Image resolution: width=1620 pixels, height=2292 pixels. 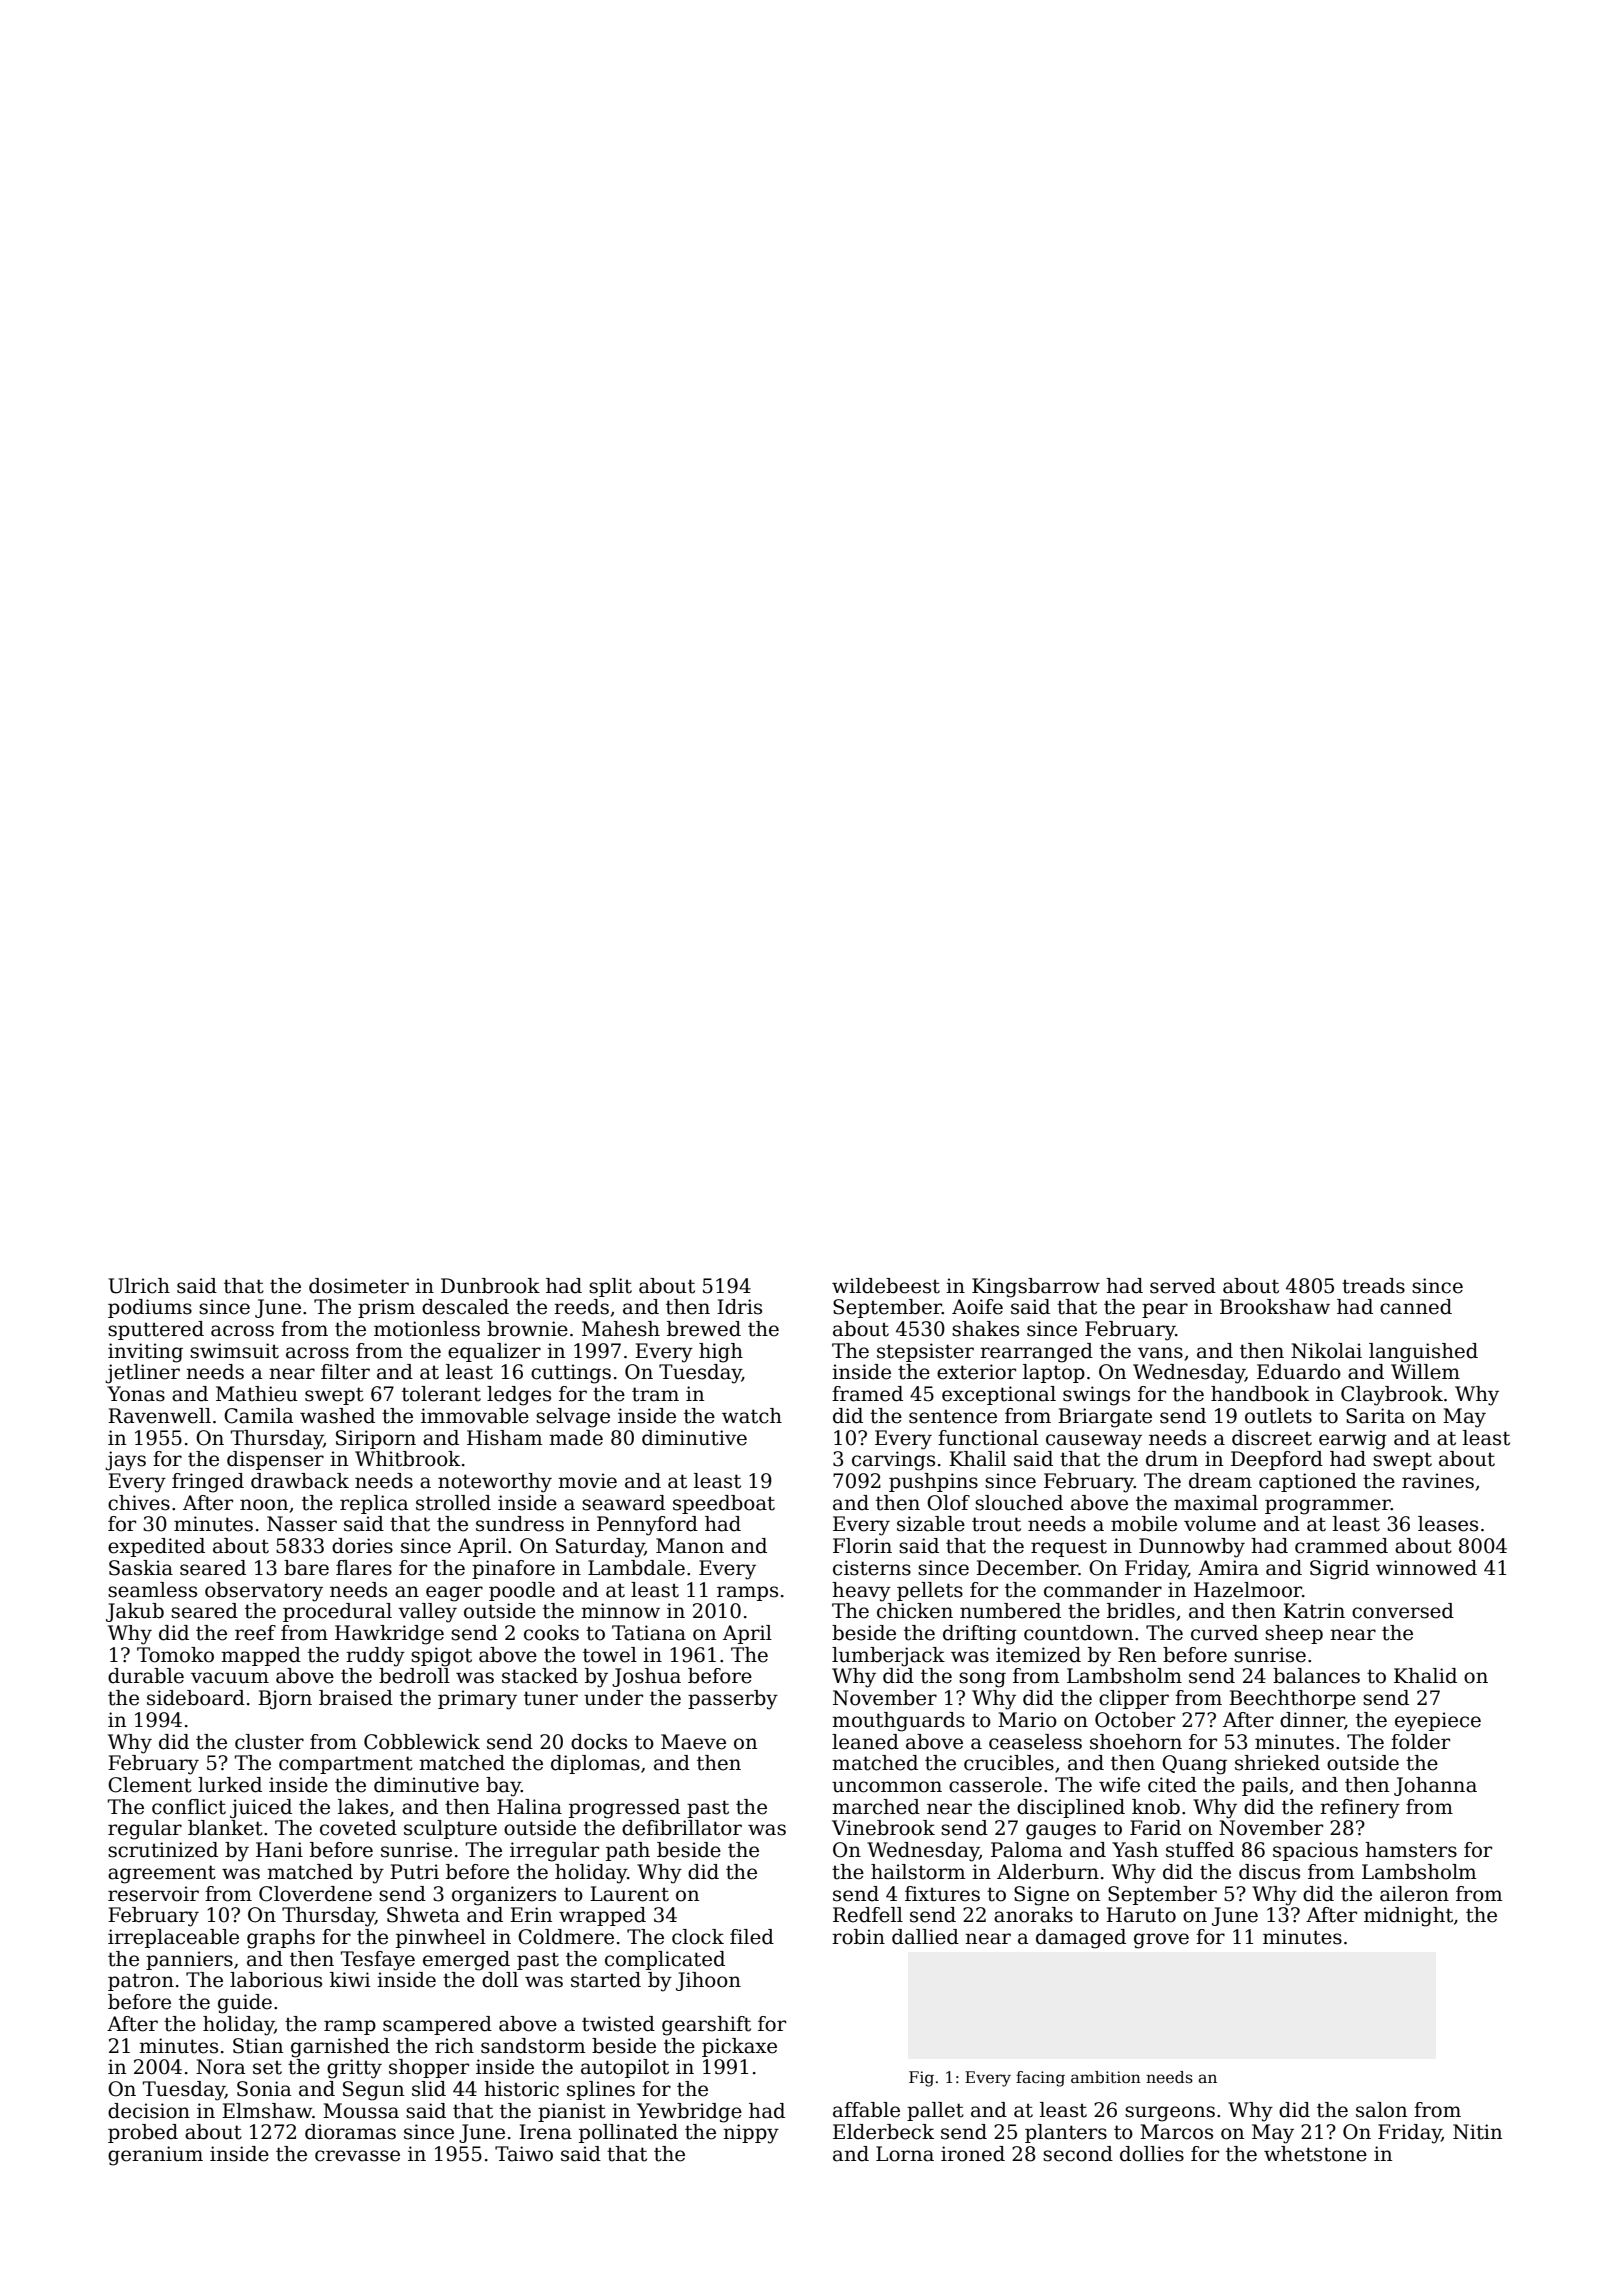 I want to click on brewed, so click(x=704, y=1329).
